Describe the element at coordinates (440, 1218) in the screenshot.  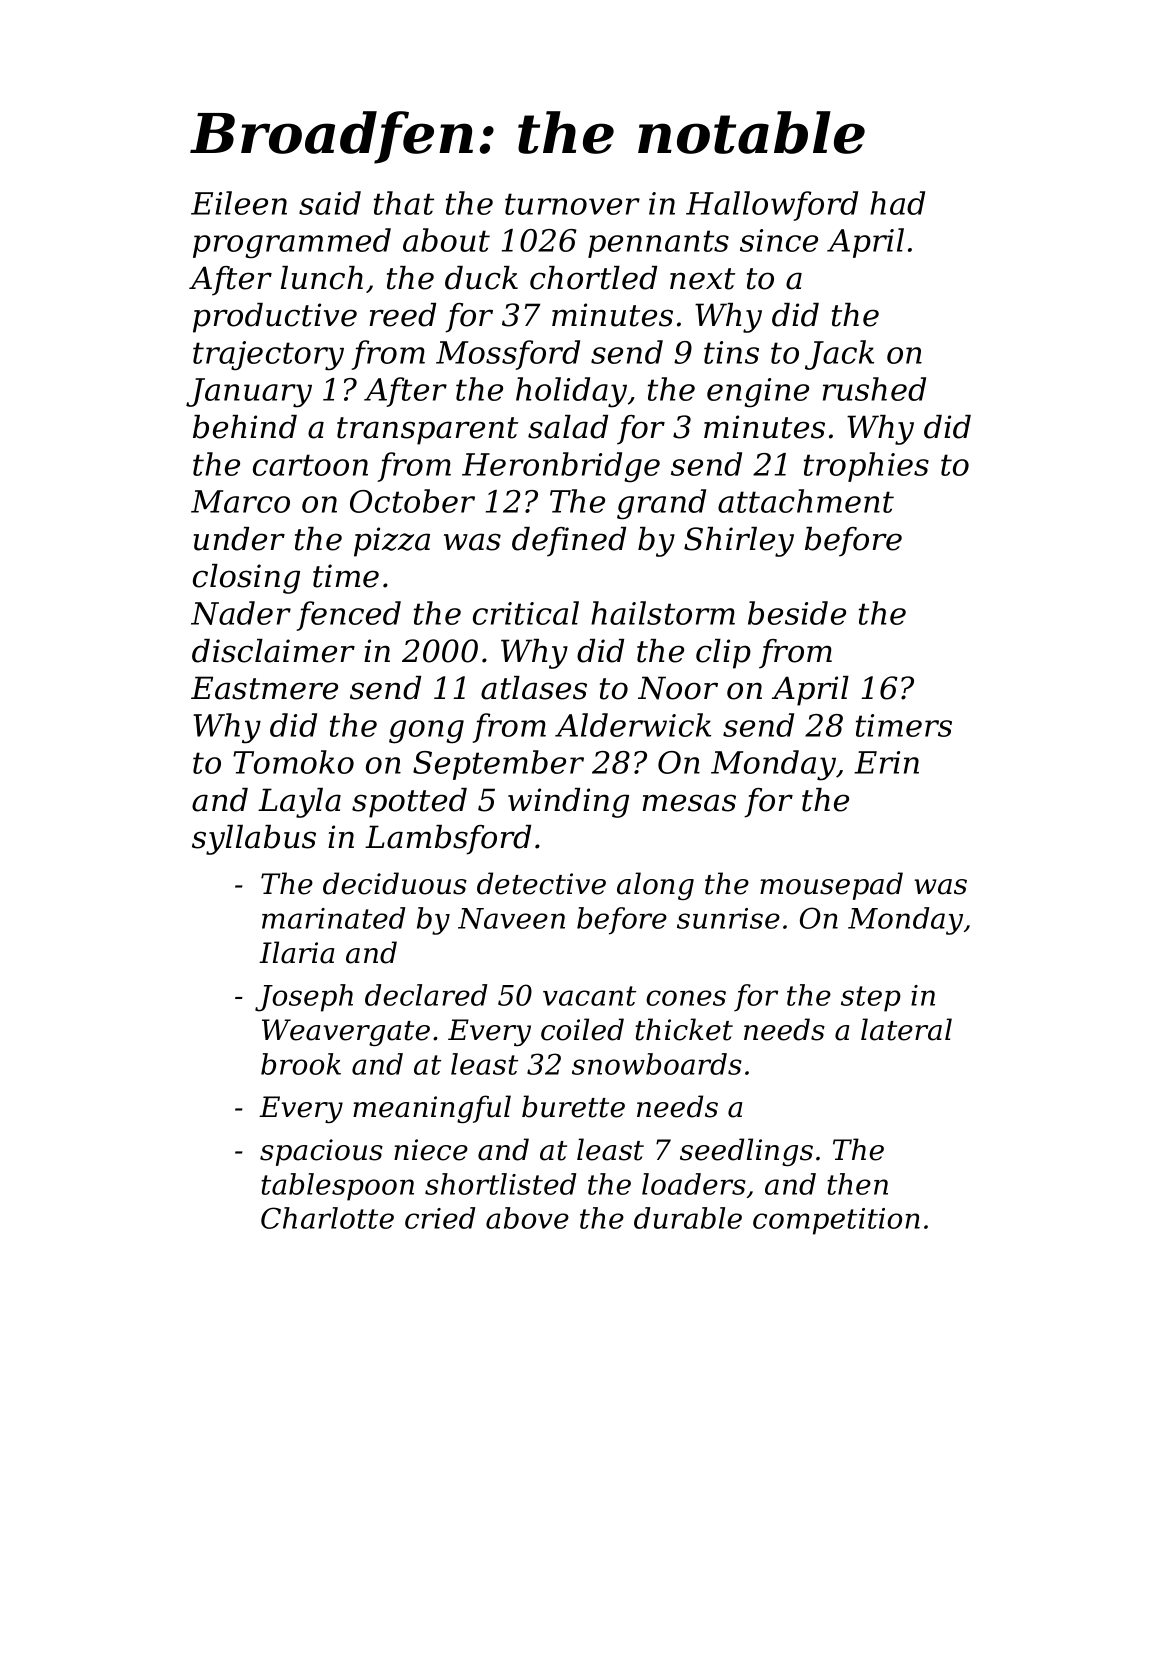
I see `cried` at that location.
